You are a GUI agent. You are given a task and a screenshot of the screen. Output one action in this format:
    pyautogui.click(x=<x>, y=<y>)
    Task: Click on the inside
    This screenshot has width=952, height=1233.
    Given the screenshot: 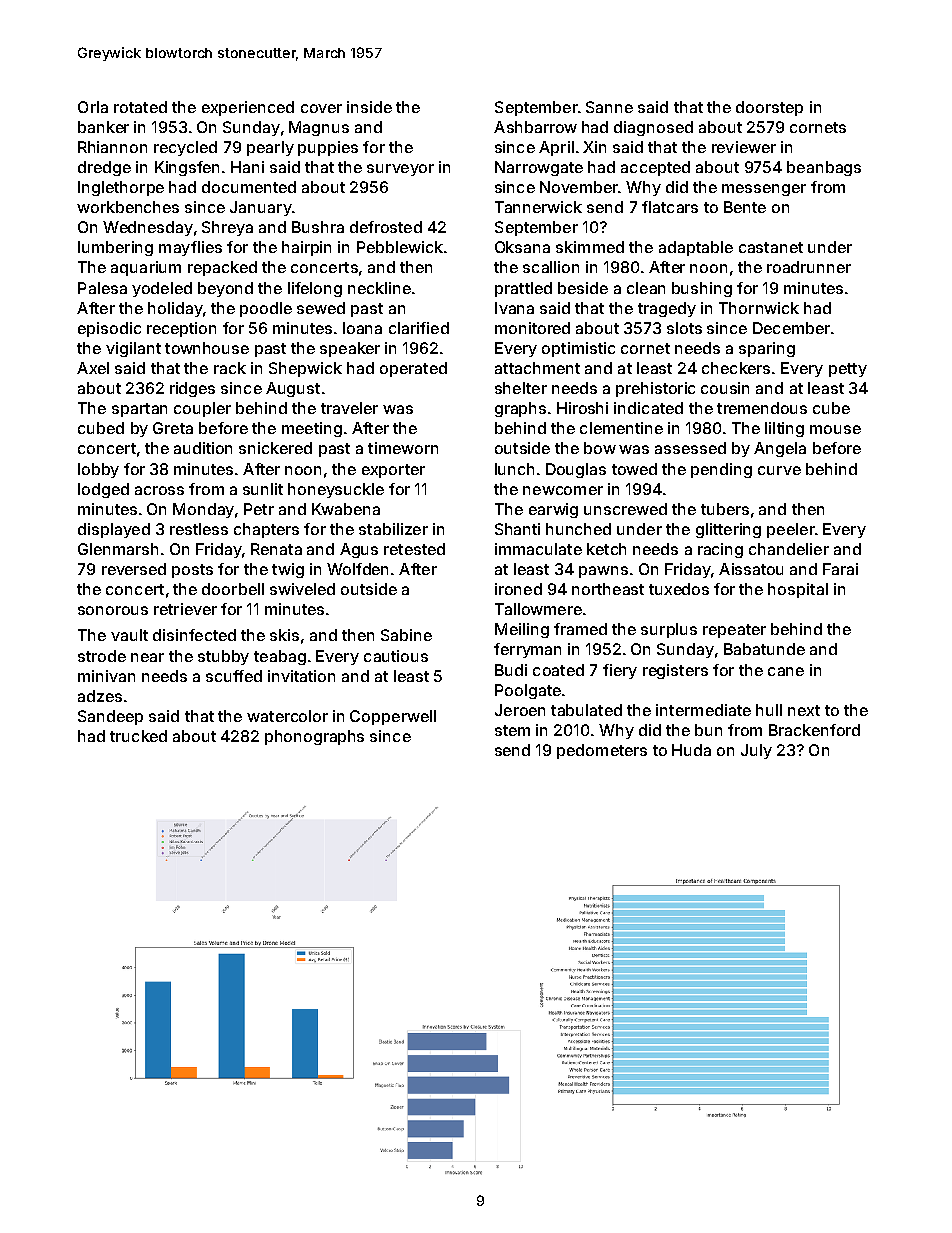 What is the action you would take?
    pyautogui.click(x=369, y=107)
